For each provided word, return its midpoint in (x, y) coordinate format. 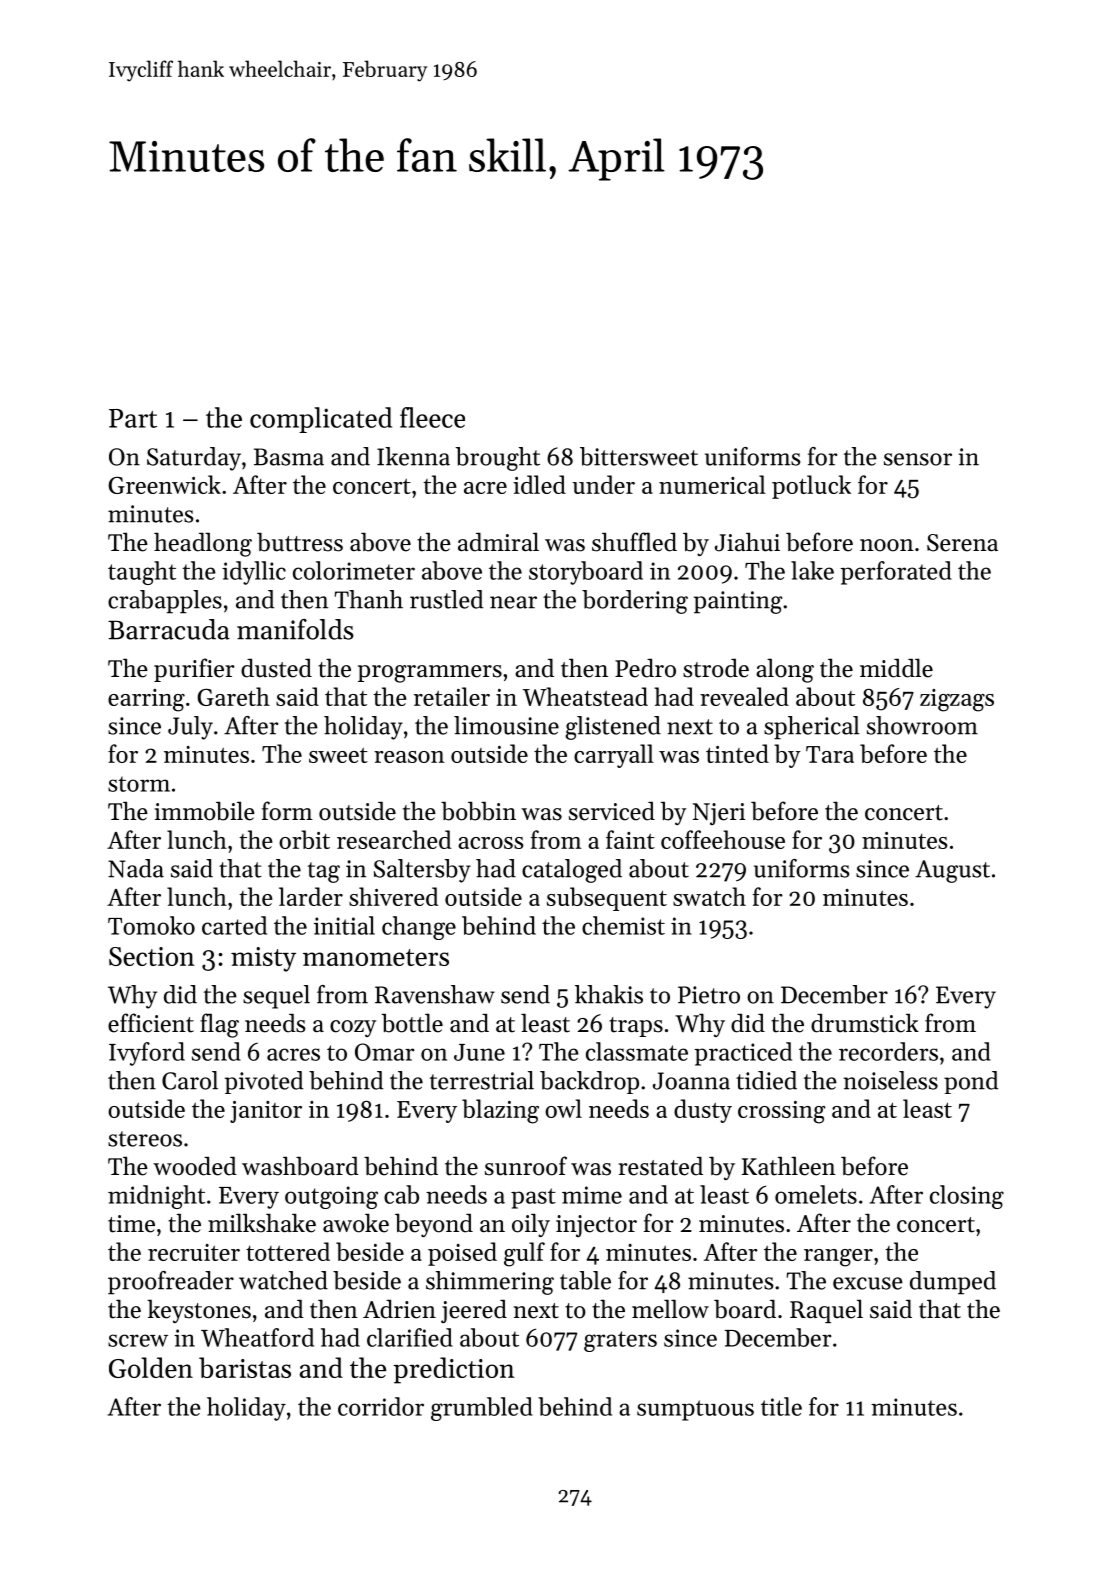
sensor (918, 459)
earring (146, 700)
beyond (434, 1225)
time (131, 1224)
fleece (432, 417)
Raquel (826, 1311)
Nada (136, 868)
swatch (709, 896)
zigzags (957, 700)
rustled (446, 599)
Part (133, 418)
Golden (151, 1367)
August (952, 871)
